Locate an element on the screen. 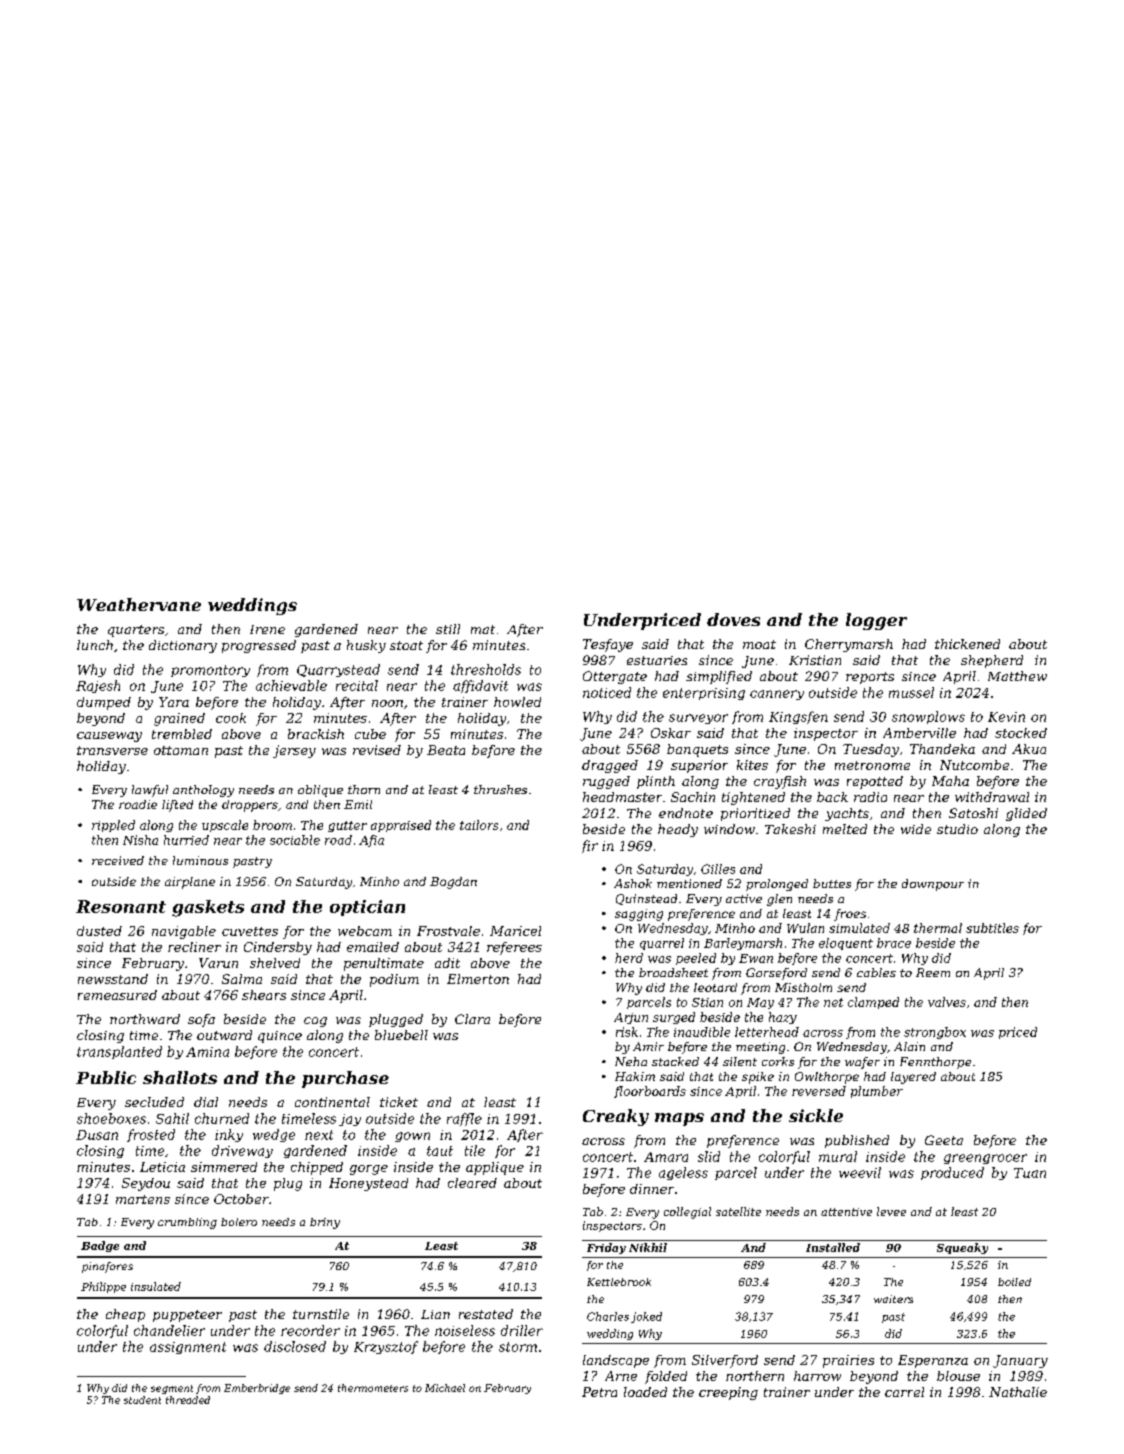 Image resolution: width=1124 pixels, height=1454 pixels. Beata is located at coordinates (446, 750).
